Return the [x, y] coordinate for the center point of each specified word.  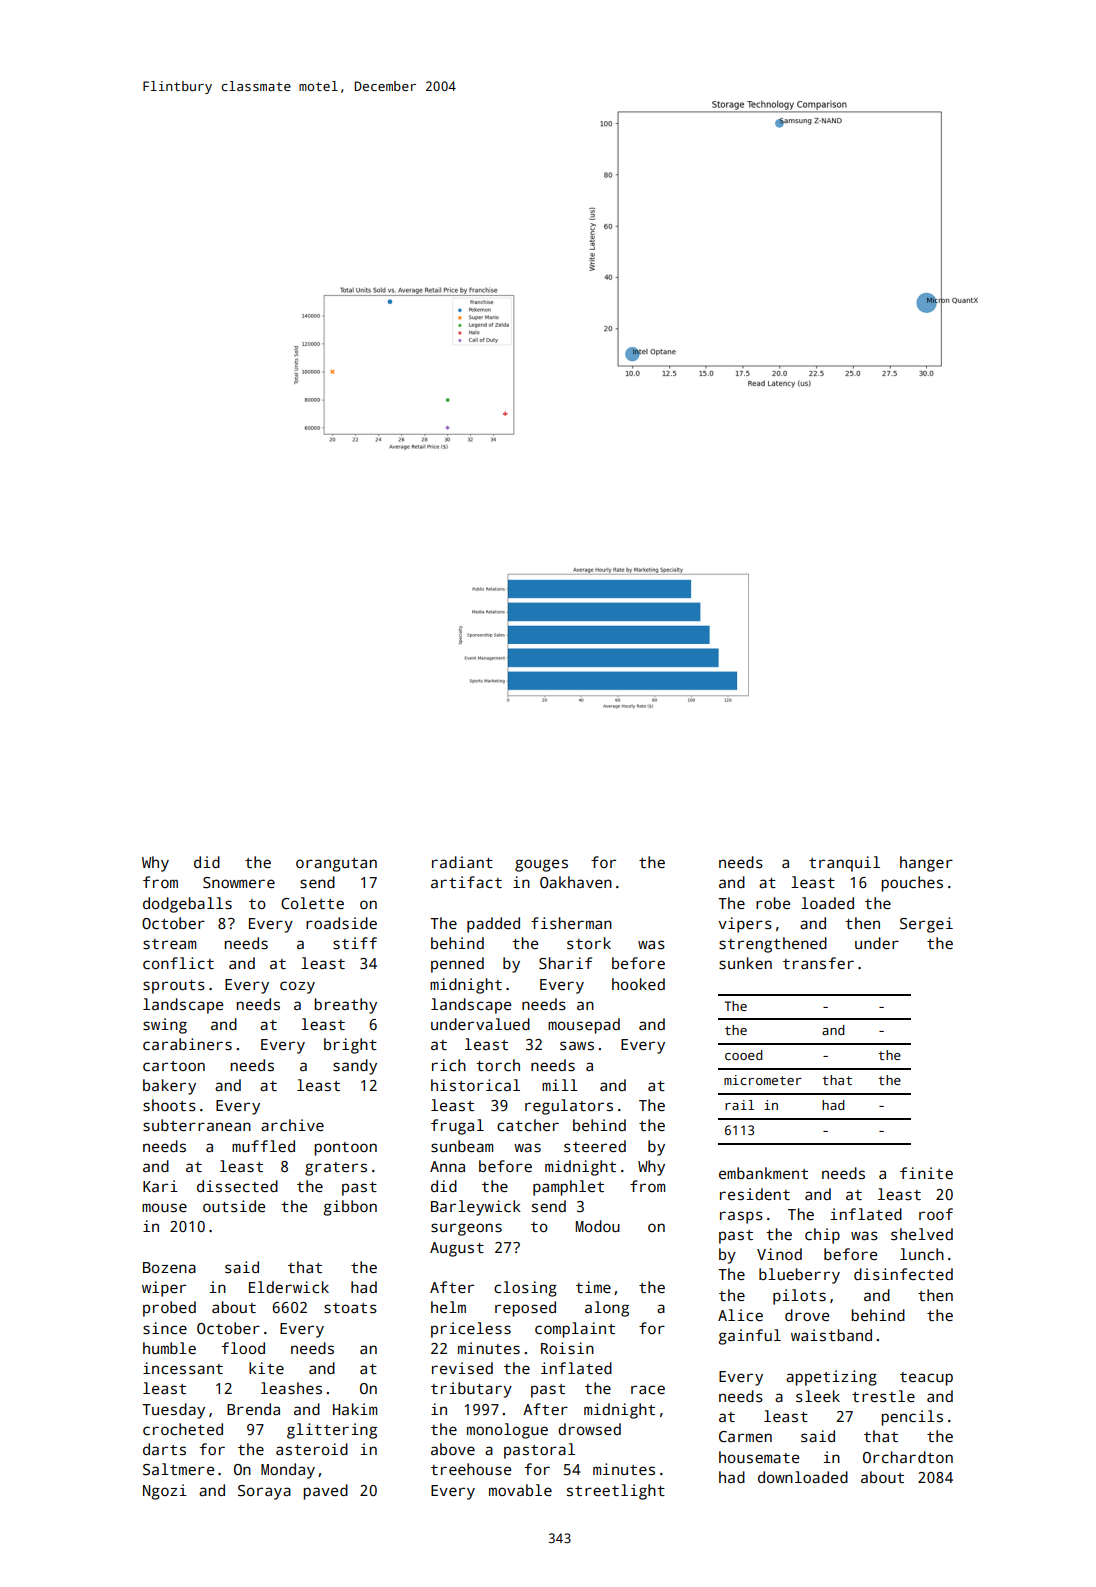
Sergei [926, 925]
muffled [263, 1146]
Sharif [565, 963]
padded [493, 925]
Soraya [264, 1492]
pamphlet [568, 1188]
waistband [831, 1335]
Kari [160, 1186]
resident [755, 1194]
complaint [575, 1330]
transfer [818, 963]
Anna [447, 1166]
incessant [183, 1368]
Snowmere [239, 882]
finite [926, 1173]
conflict [178, 963]
